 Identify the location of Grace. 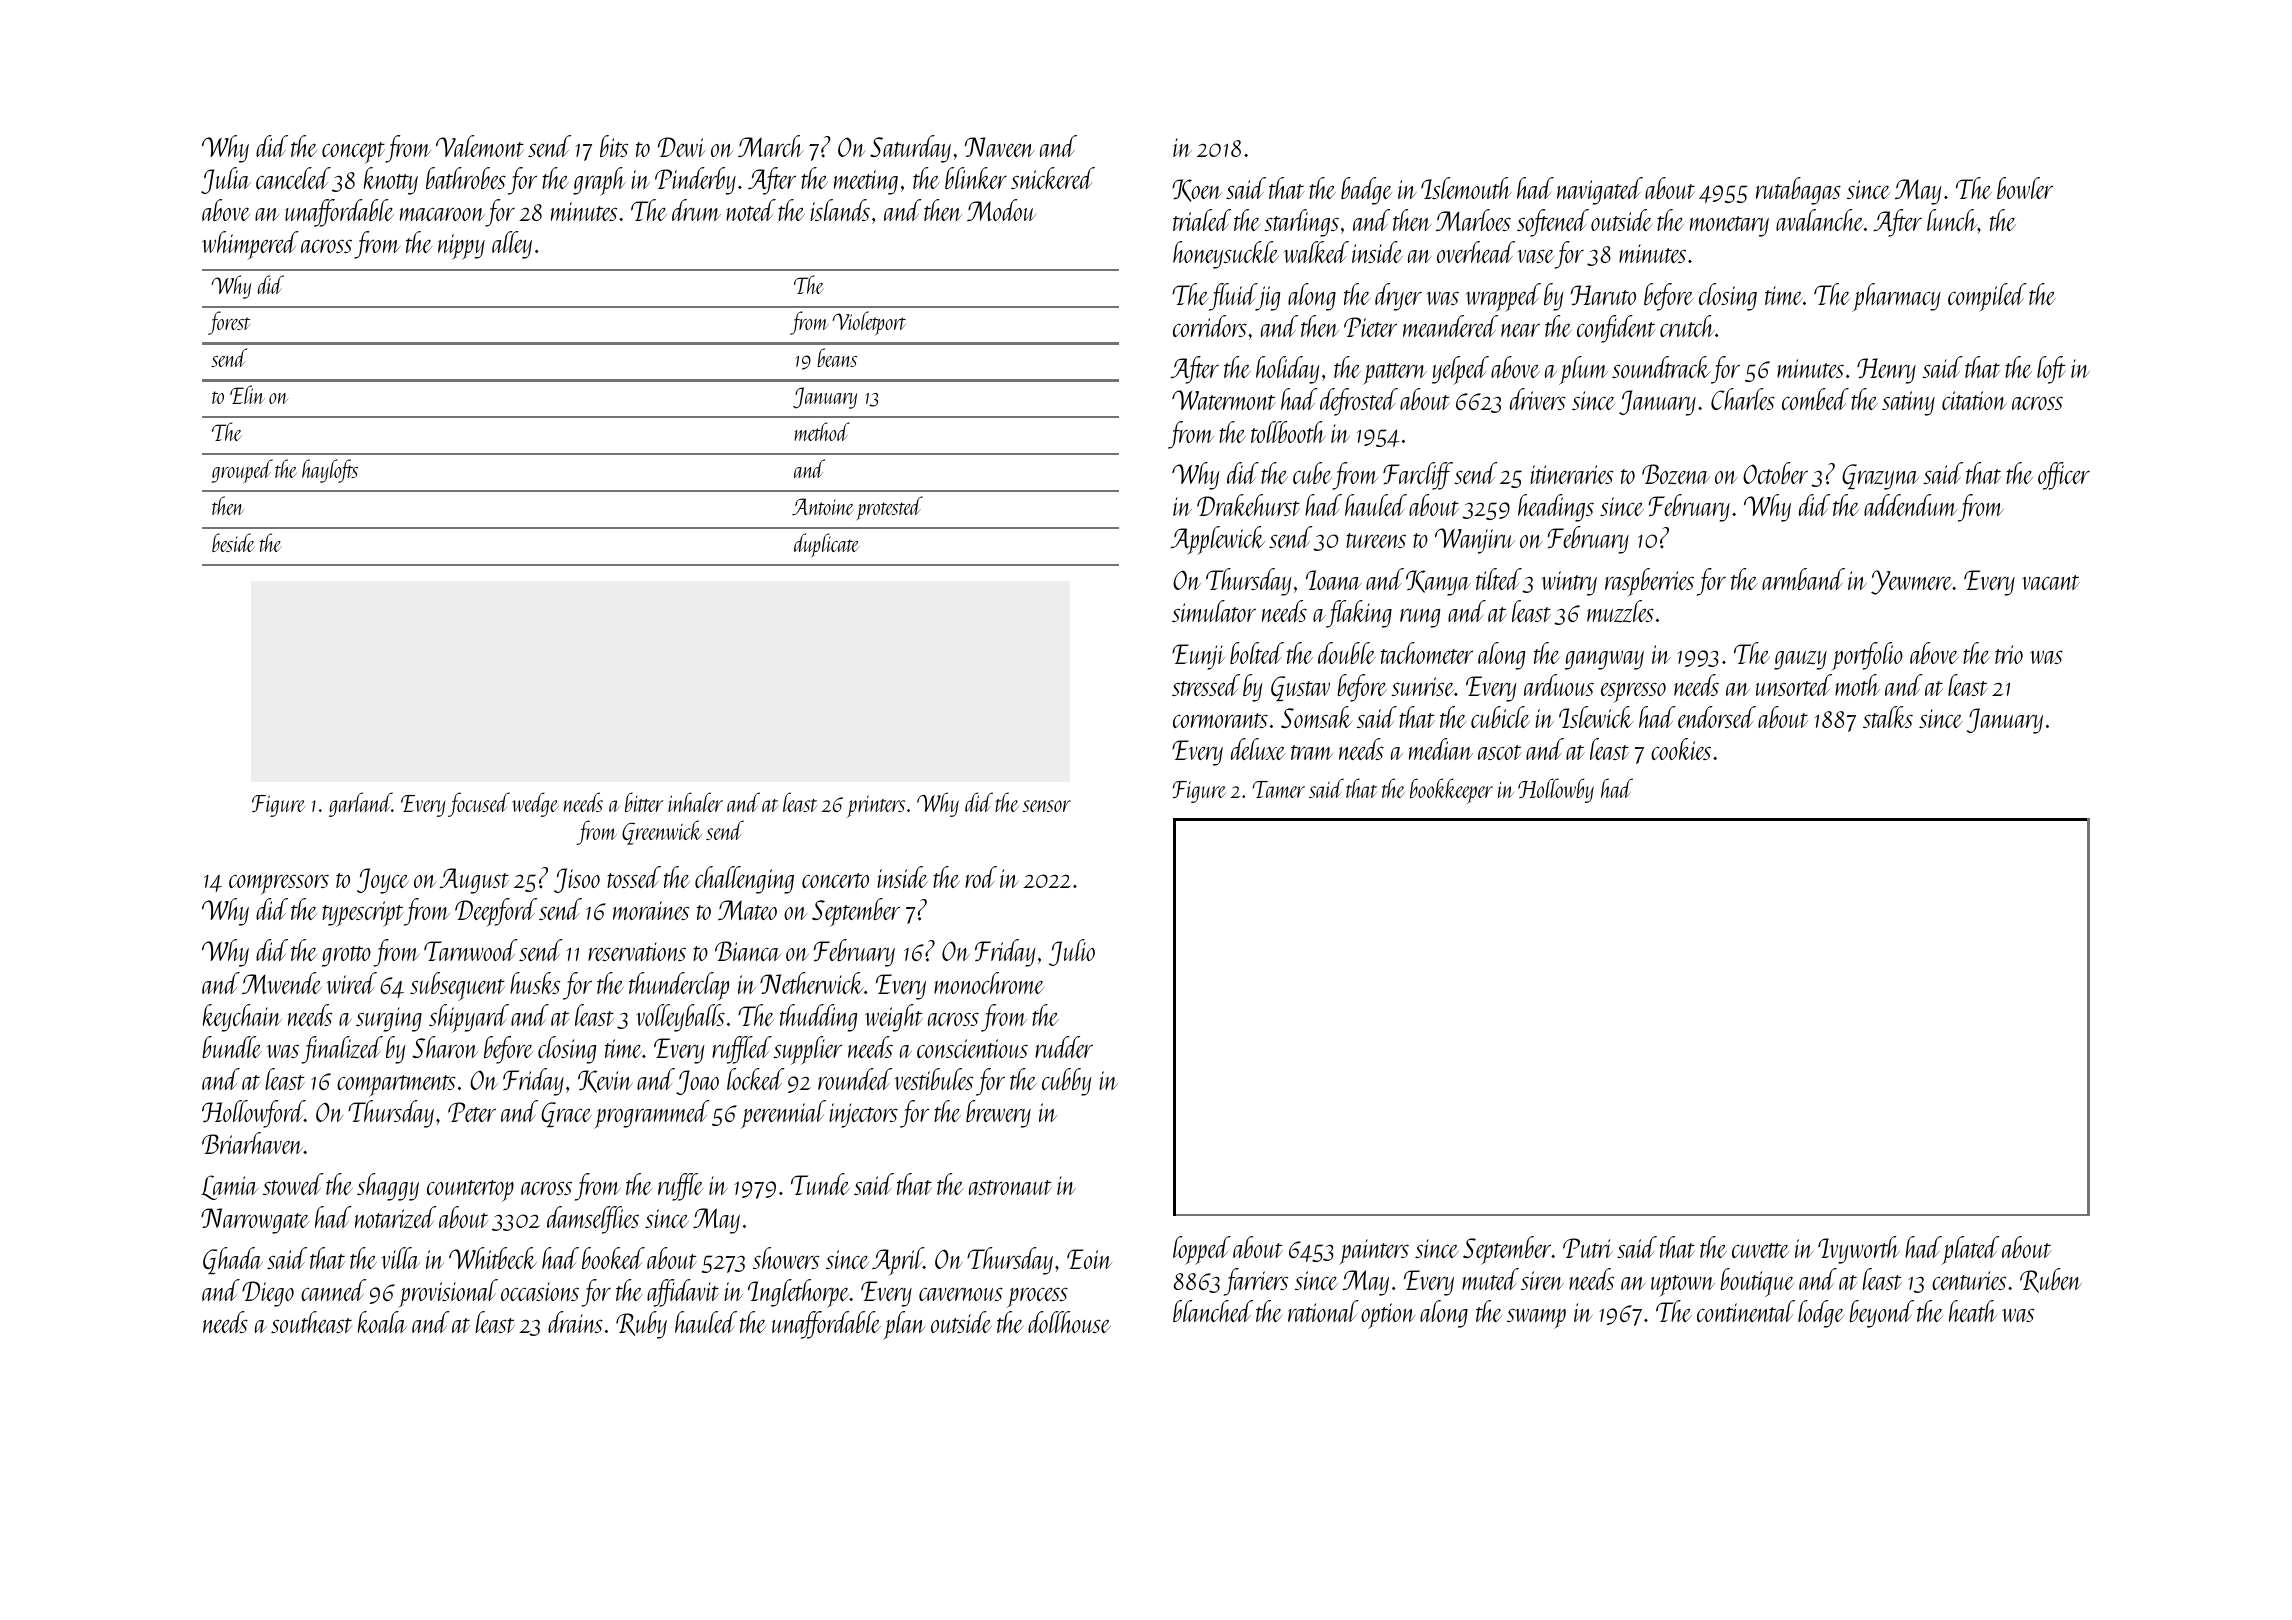
(566, 1114).
